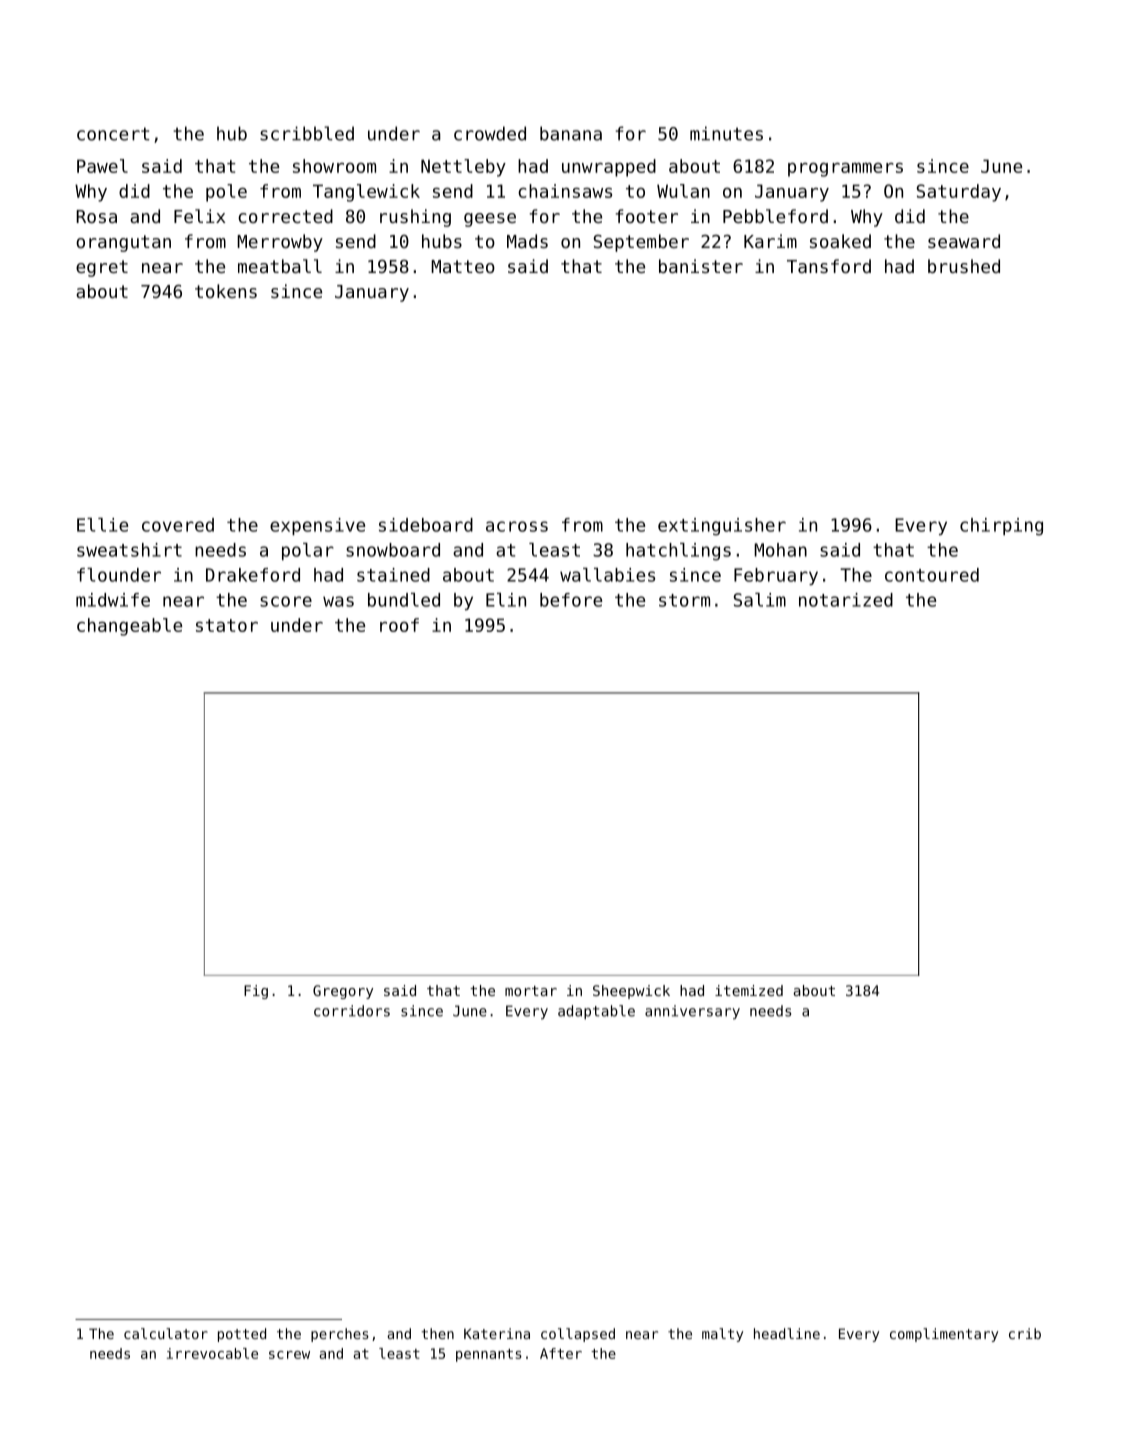 This document has width=1123, height=1453. I want to click on banana, so click(571, 133).
